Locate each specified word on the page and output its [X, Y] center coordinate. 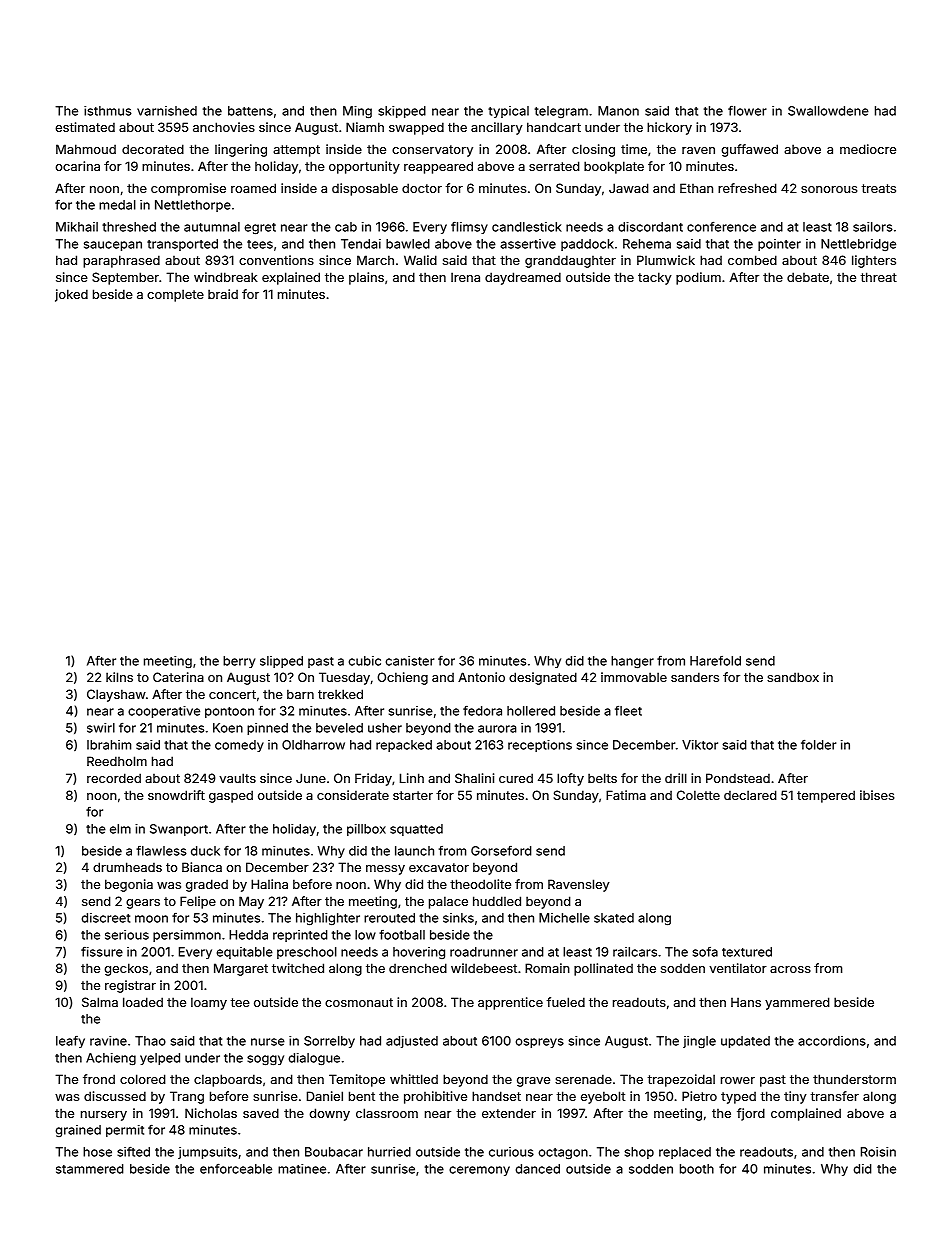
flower [747, 110]
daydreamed [523, 278]
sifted [133, 1151]
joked [71, 295]
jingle [699, 1042]
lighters [874, 261]
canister [410, 661]
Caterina [178, 677]
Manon [618, 111]
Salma [100, 1002]
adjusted [412, 1042]
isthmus [108, 111]
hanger [632, 662]
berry [239, 662]
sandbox [793, 677]
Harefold [715, 661]
